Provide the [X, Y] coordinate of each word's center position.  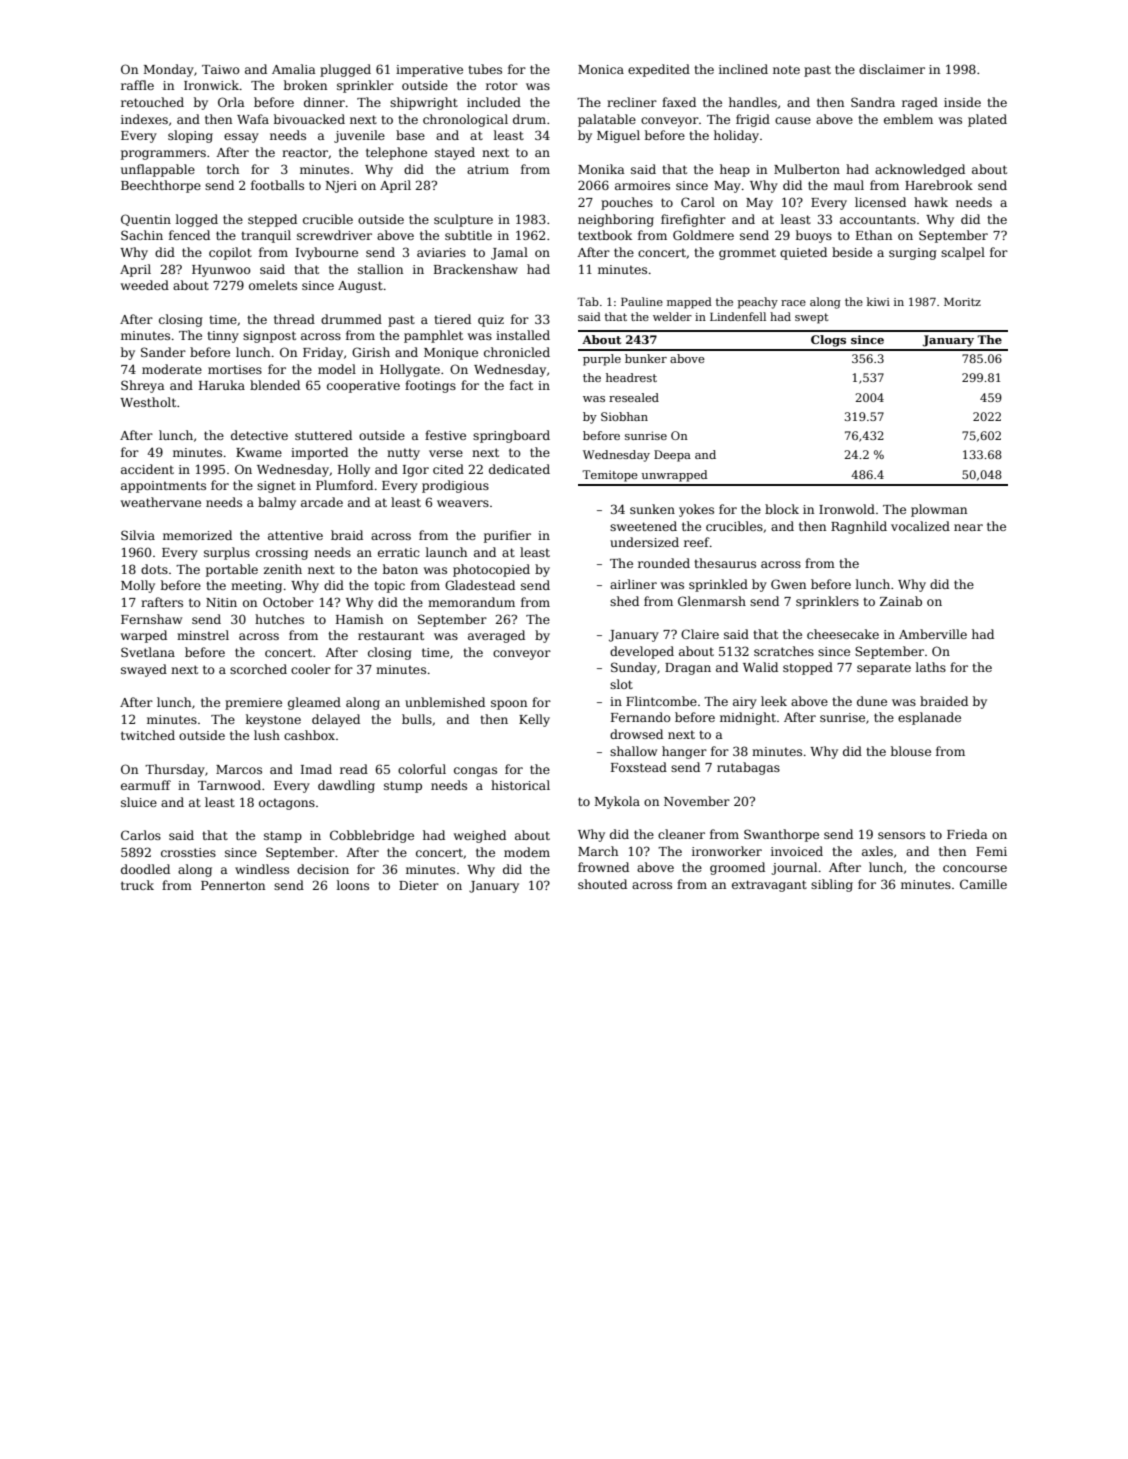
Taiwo [221, 69]
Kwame [259, 452]
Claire [700, 634]
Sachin [142, 235]
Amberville [933, 634]
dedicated [519, 469]
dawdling [346, 786]
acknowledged [920, 170]
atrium [488, 169]
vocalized [920, 526]
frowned [603, 867]
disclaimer [892, 69]
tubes [485, 69]
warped [144, 636]
